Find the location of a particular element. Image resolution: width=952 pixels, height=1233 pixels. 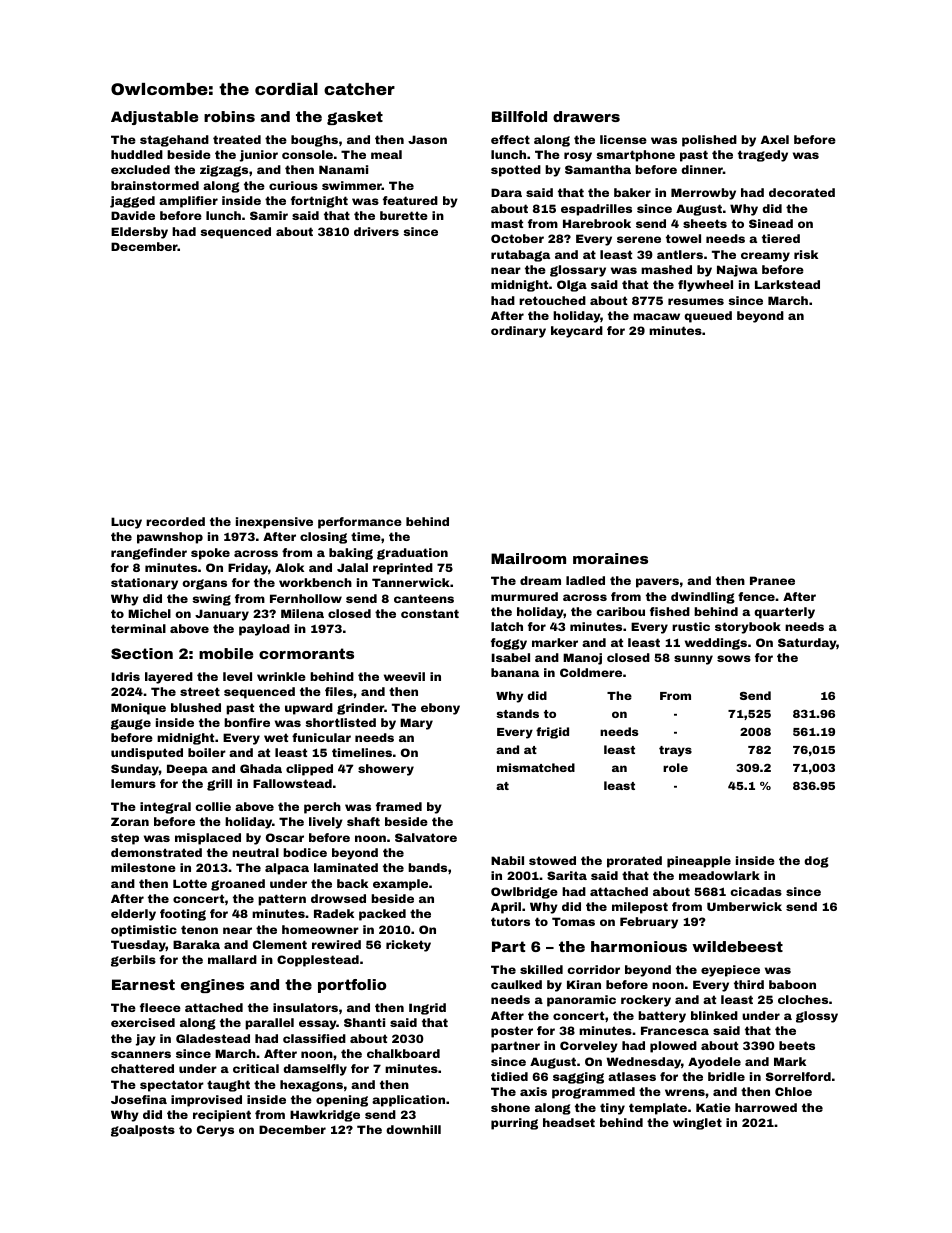

zigzags is located at coordinates (224, 171).
